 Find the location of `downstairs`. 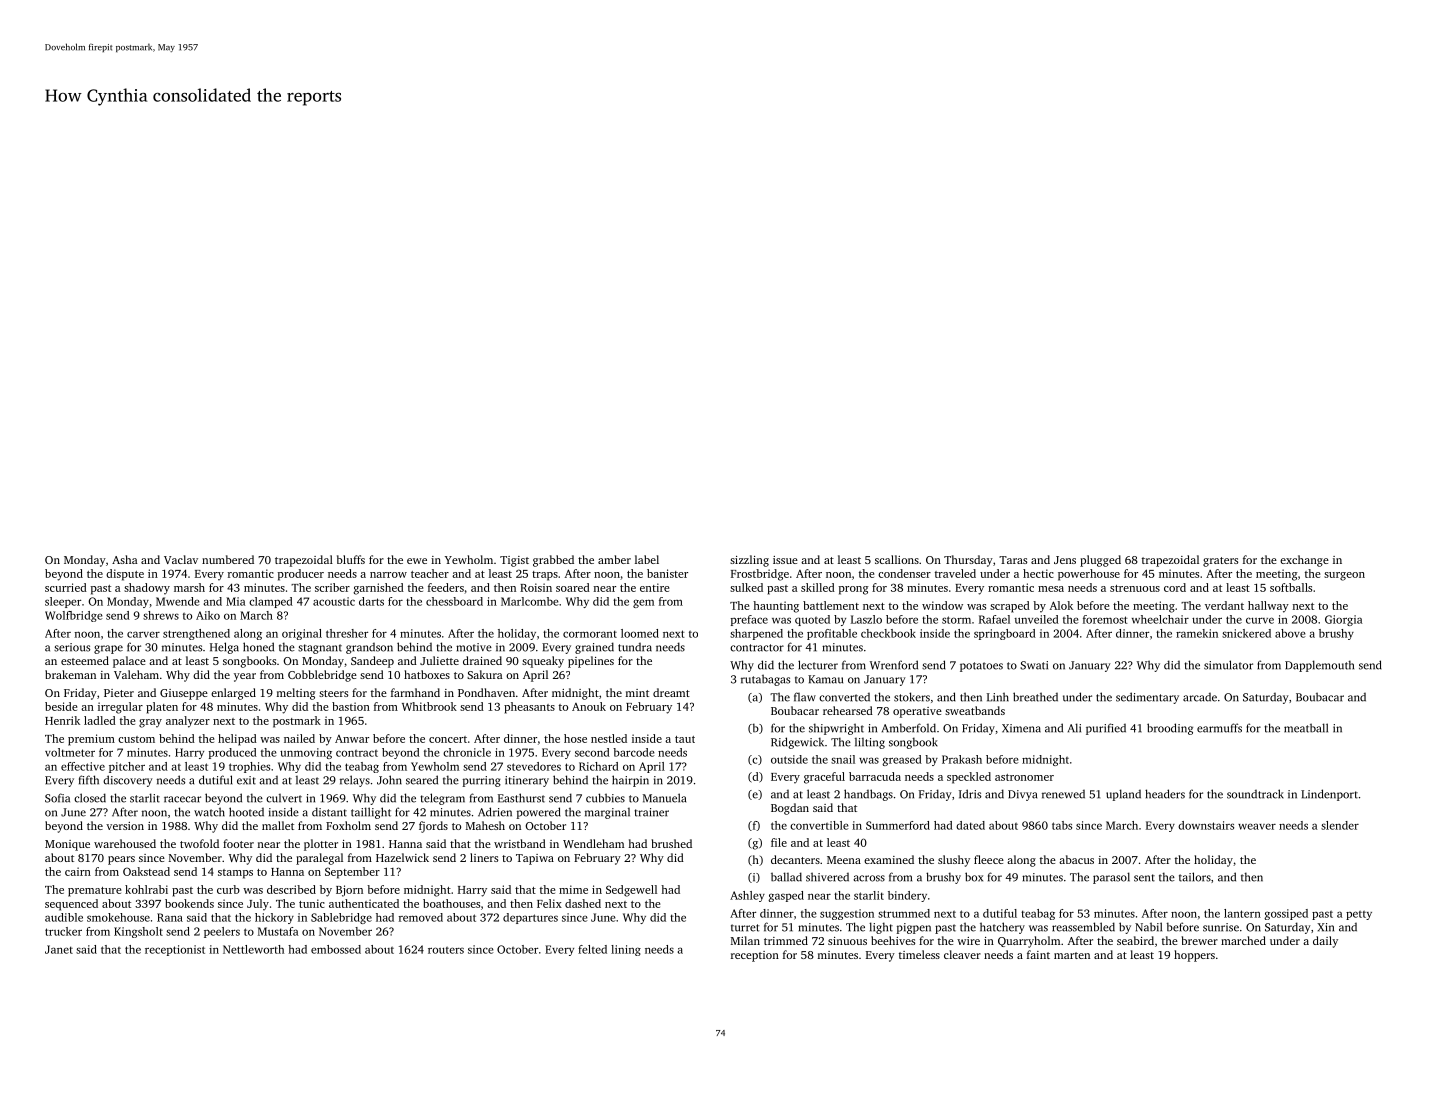

downstairs is located at coordinates (1206, 825).
